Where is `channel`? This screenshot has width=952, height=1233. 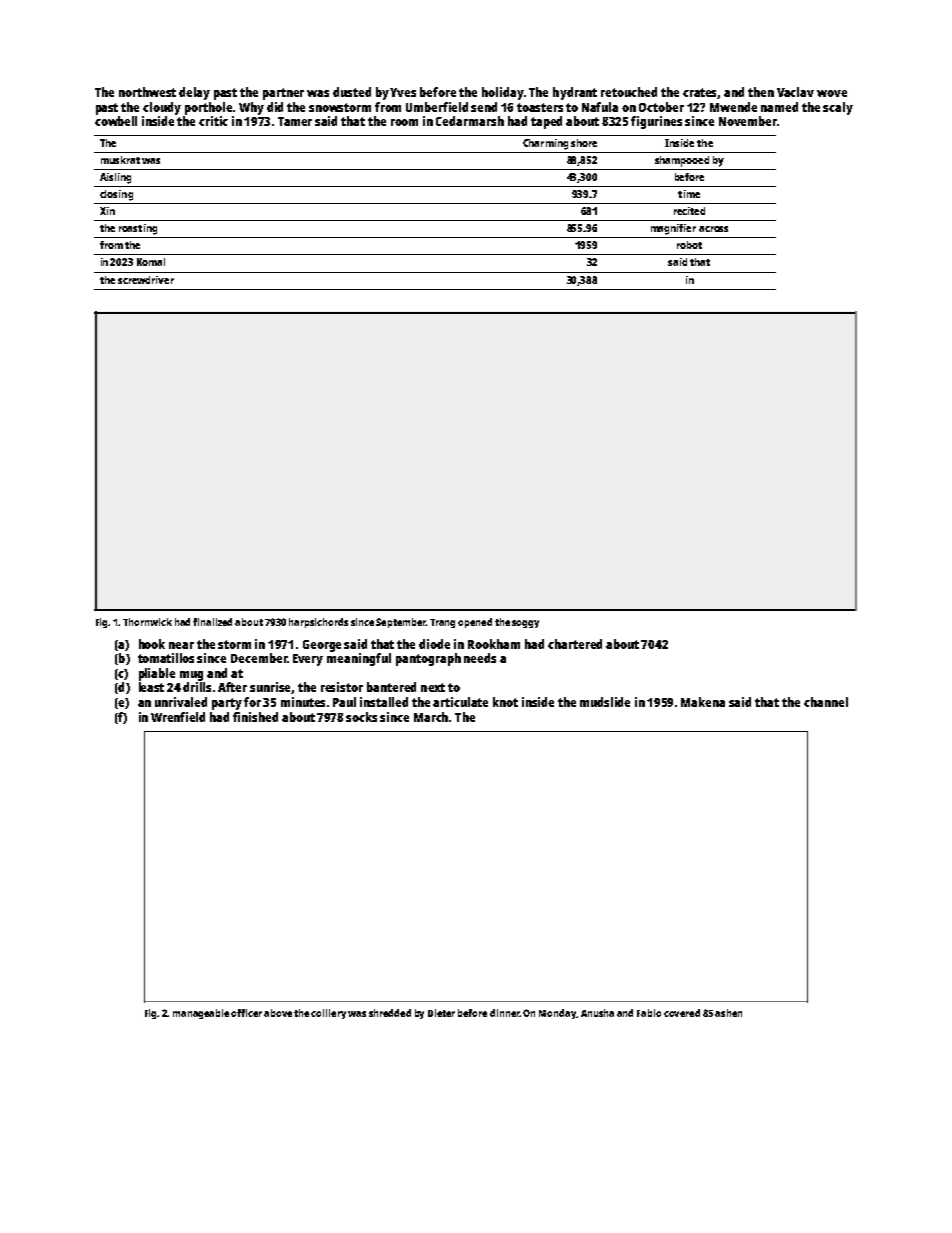
channel is located at coordinates (826, 702).
